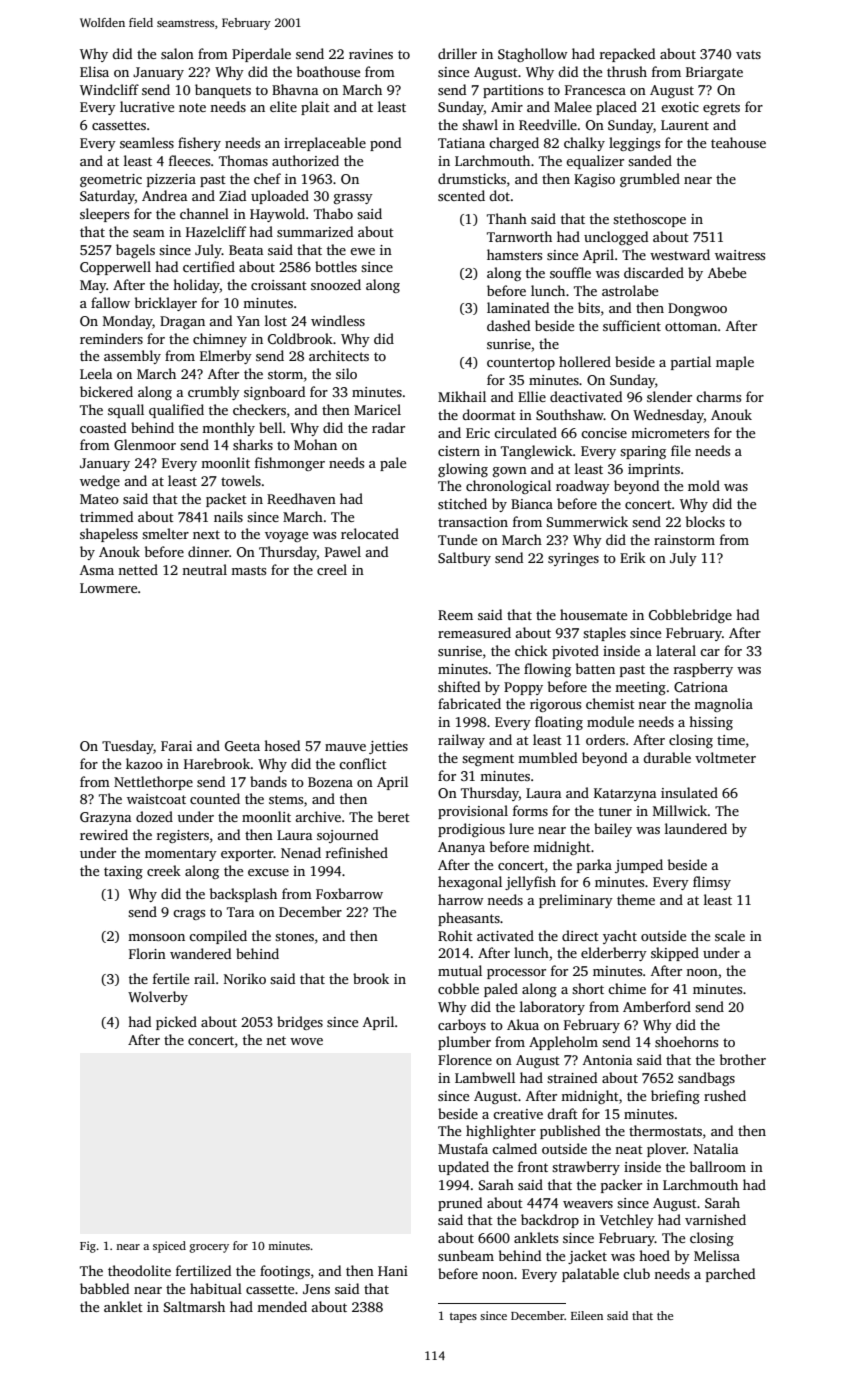  Describe the element at coordinates (176, 1023) in the screenshot. I see `picked` at that location.
